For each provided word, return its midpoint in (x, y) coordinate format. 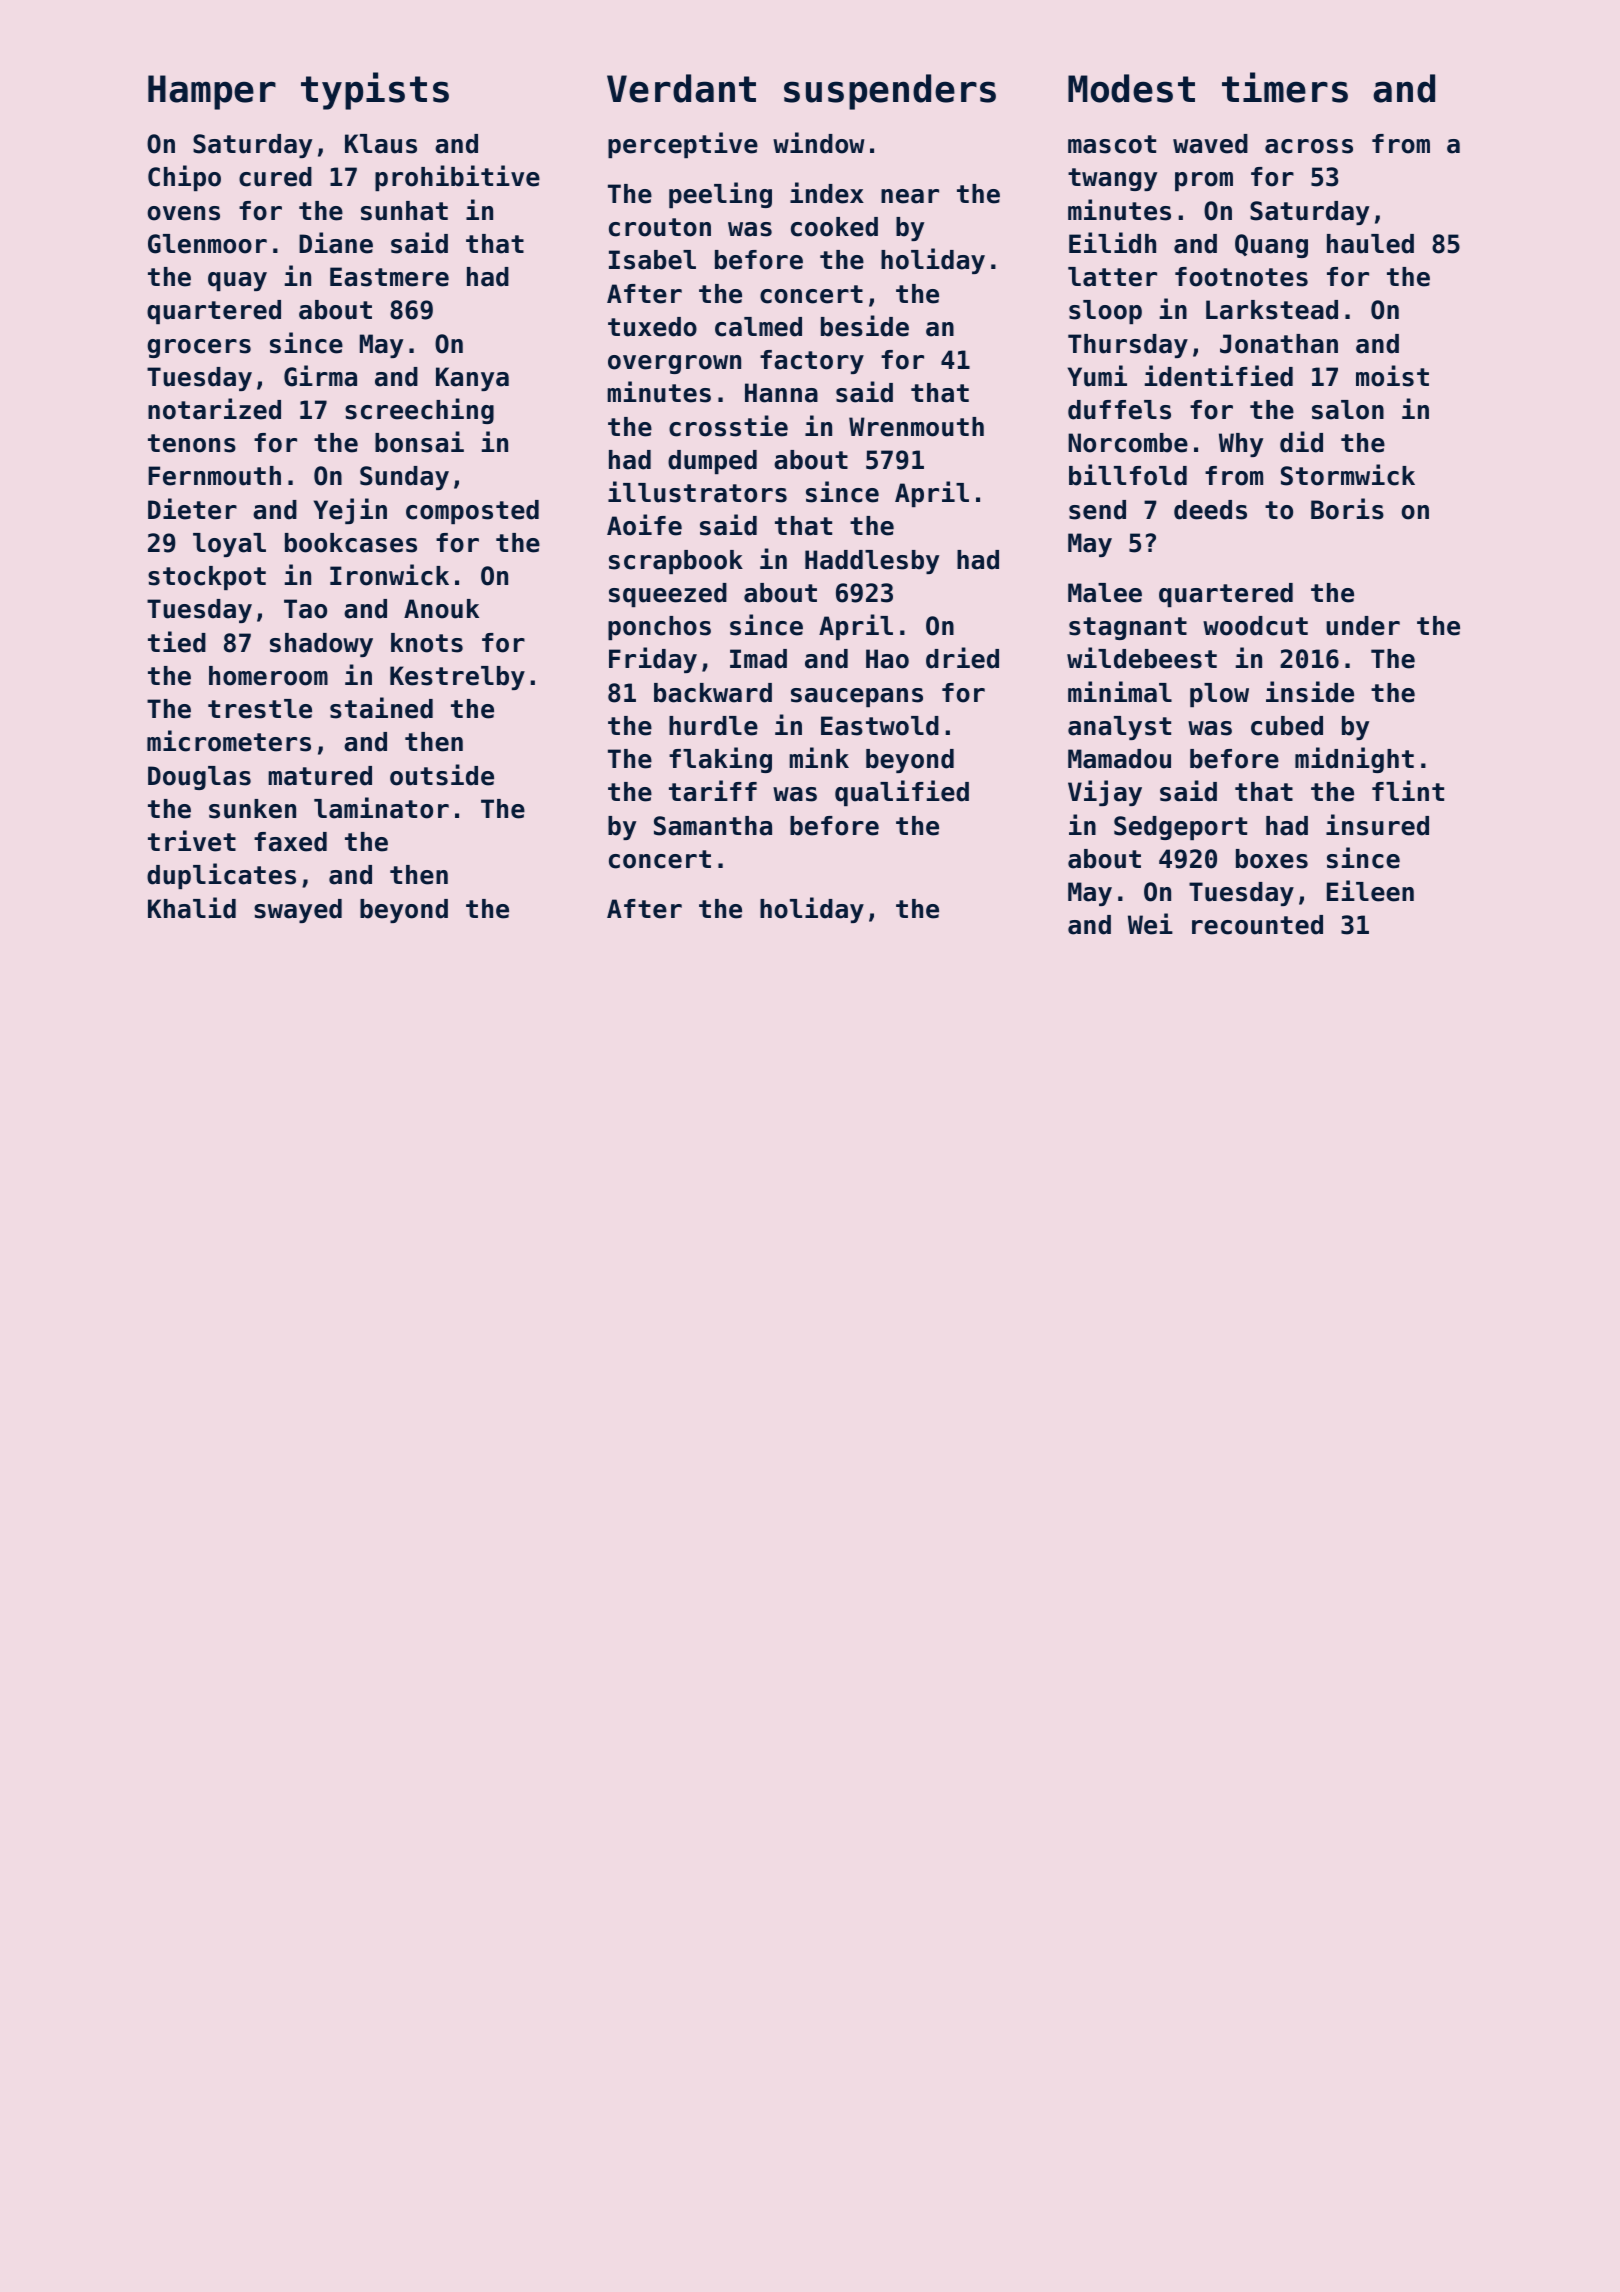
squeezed (668, 595)
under (1363, 626)
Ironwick (389, 575)
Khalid (192, 908)
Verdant (681, 88)
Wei (1150, 924)
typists (375, 91)
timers (1285, 87)
